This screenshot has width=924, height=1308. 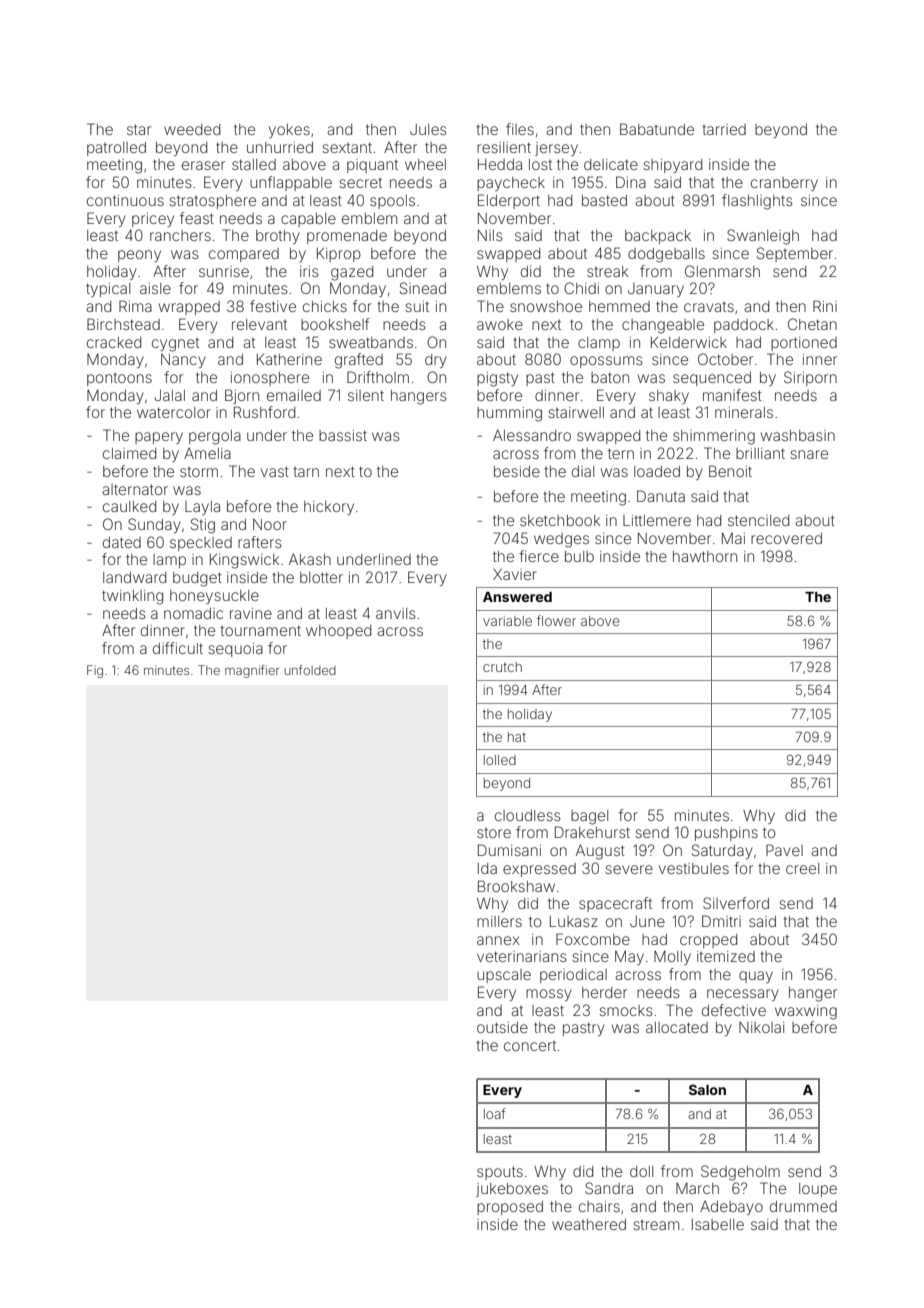 I want to click on spouts, so click(x=500, y=1173).
